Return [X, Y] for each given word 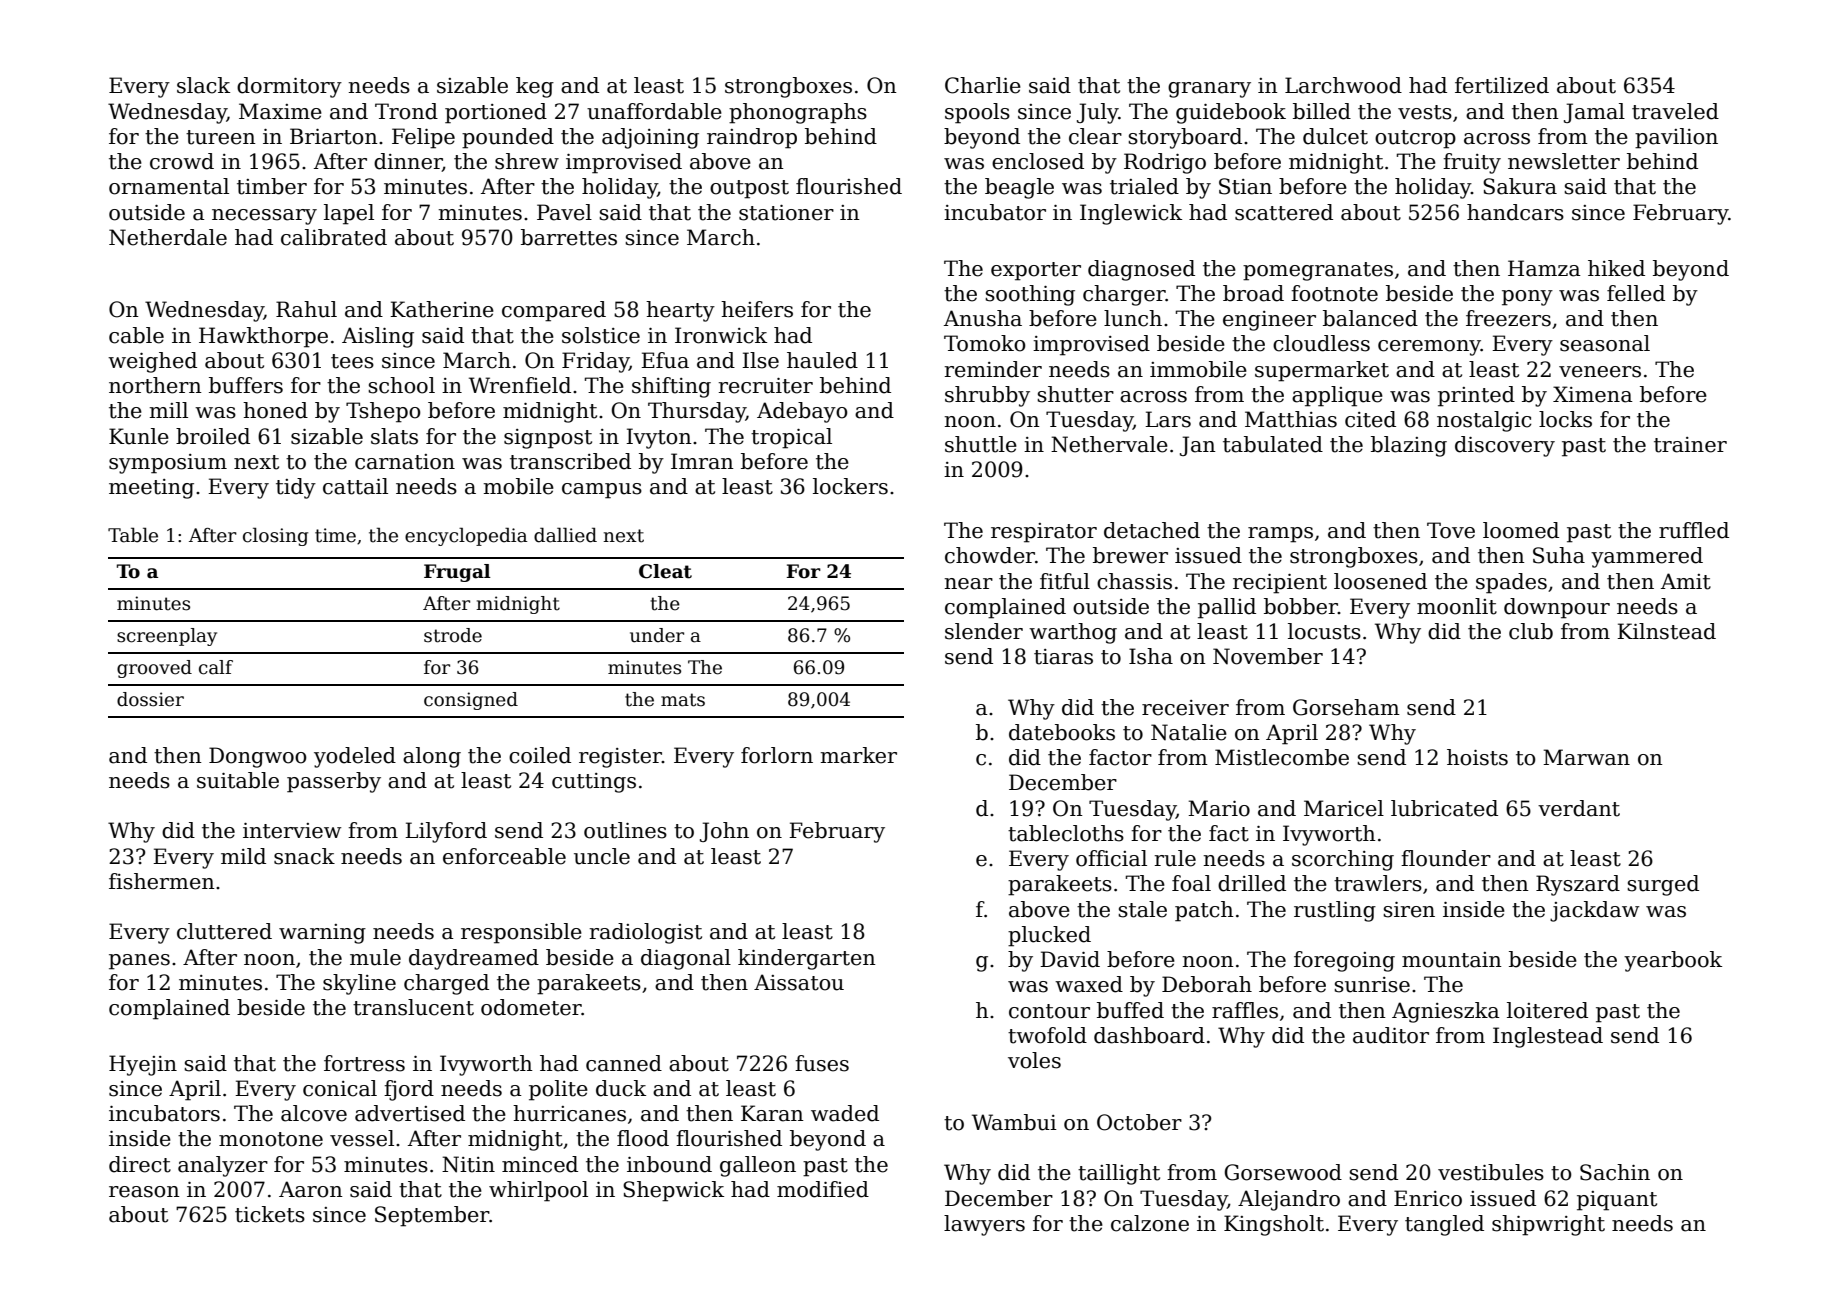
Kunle [139, 436]
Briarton [334, 136]
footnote [1334, 293]
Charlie [983, 85]
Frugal [457, 573]
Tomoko [985, 343]
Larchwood [1343, 85]
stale [1142, 909]
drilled [1252, 883]
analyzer [223, 1166]
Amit [1686, 581]
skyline [359, 984]
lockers [850, 486]
